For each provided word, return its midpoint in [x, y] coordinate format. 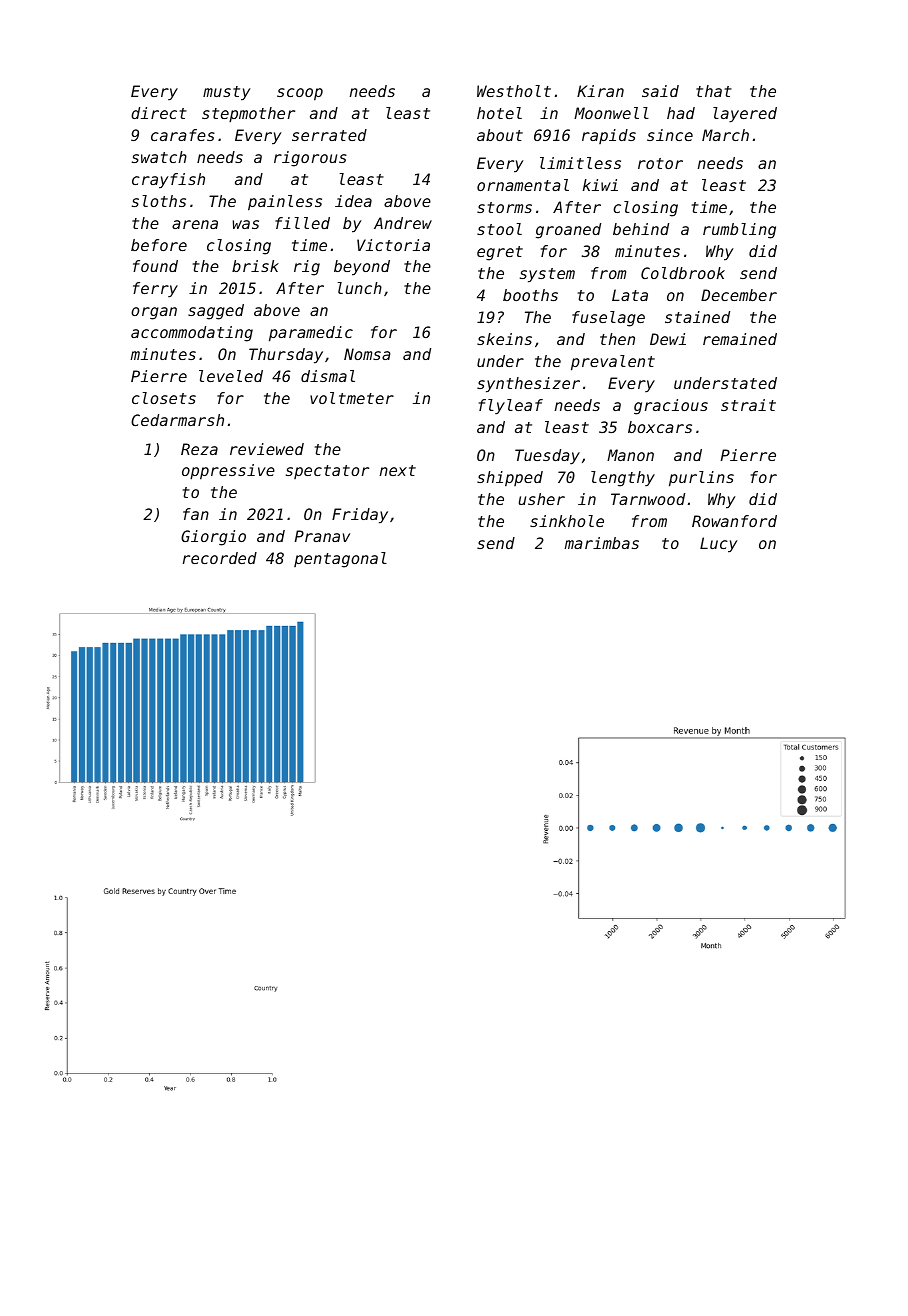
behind [641, 229]
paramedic [311, 334]
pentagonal [340, 560]
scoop [300, 94]
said [660, 91]
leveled [231, 376]
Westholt [514, 91]
